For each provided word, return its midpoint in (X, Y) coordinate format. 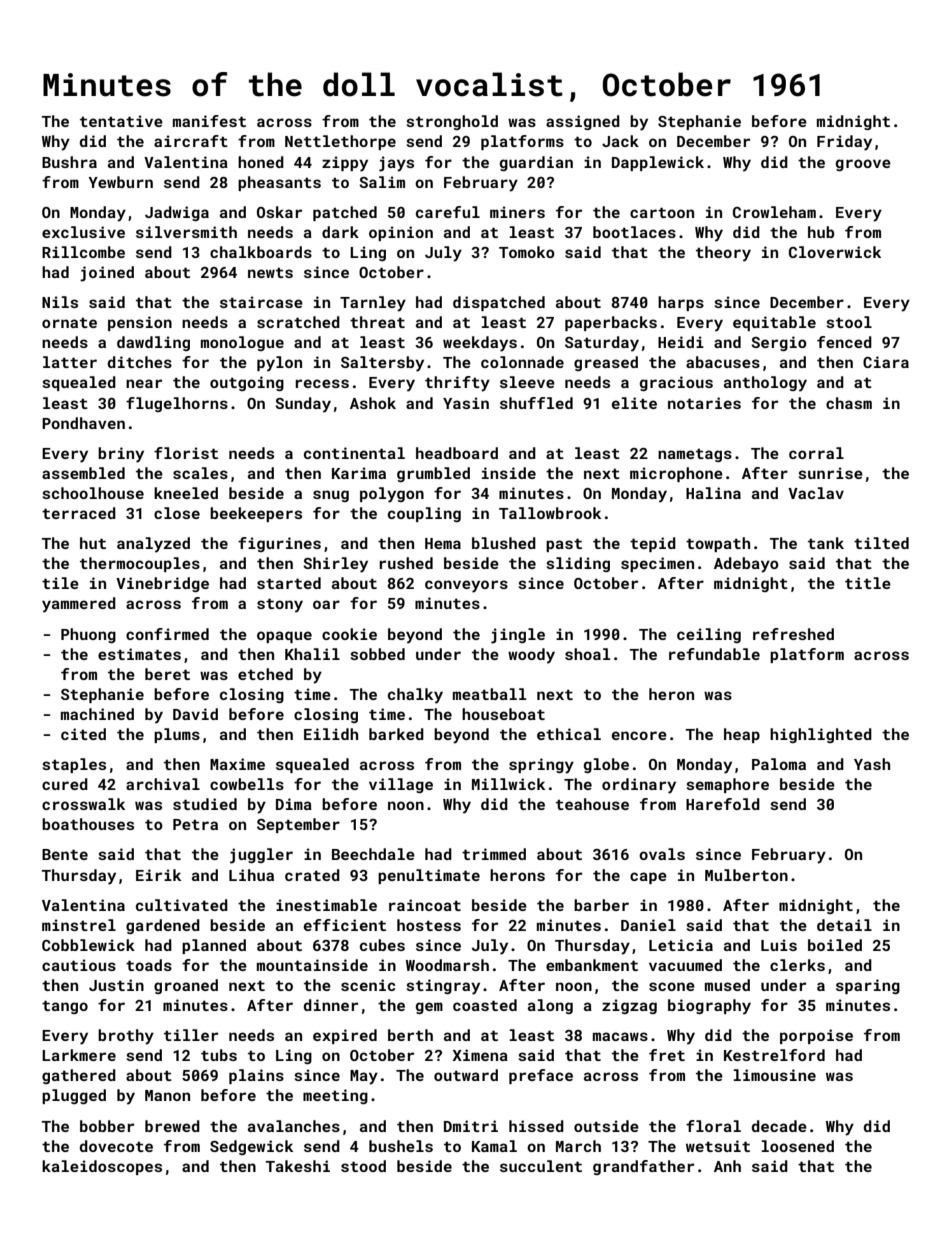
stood (363, 1166)
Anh (727, 1166)
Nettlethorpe (340, 142)
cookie (349, 634)
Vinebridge (162, 584)
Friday (844, 143)
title (868, 583)
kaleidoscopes (102, 1167)
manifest (209, 121)
